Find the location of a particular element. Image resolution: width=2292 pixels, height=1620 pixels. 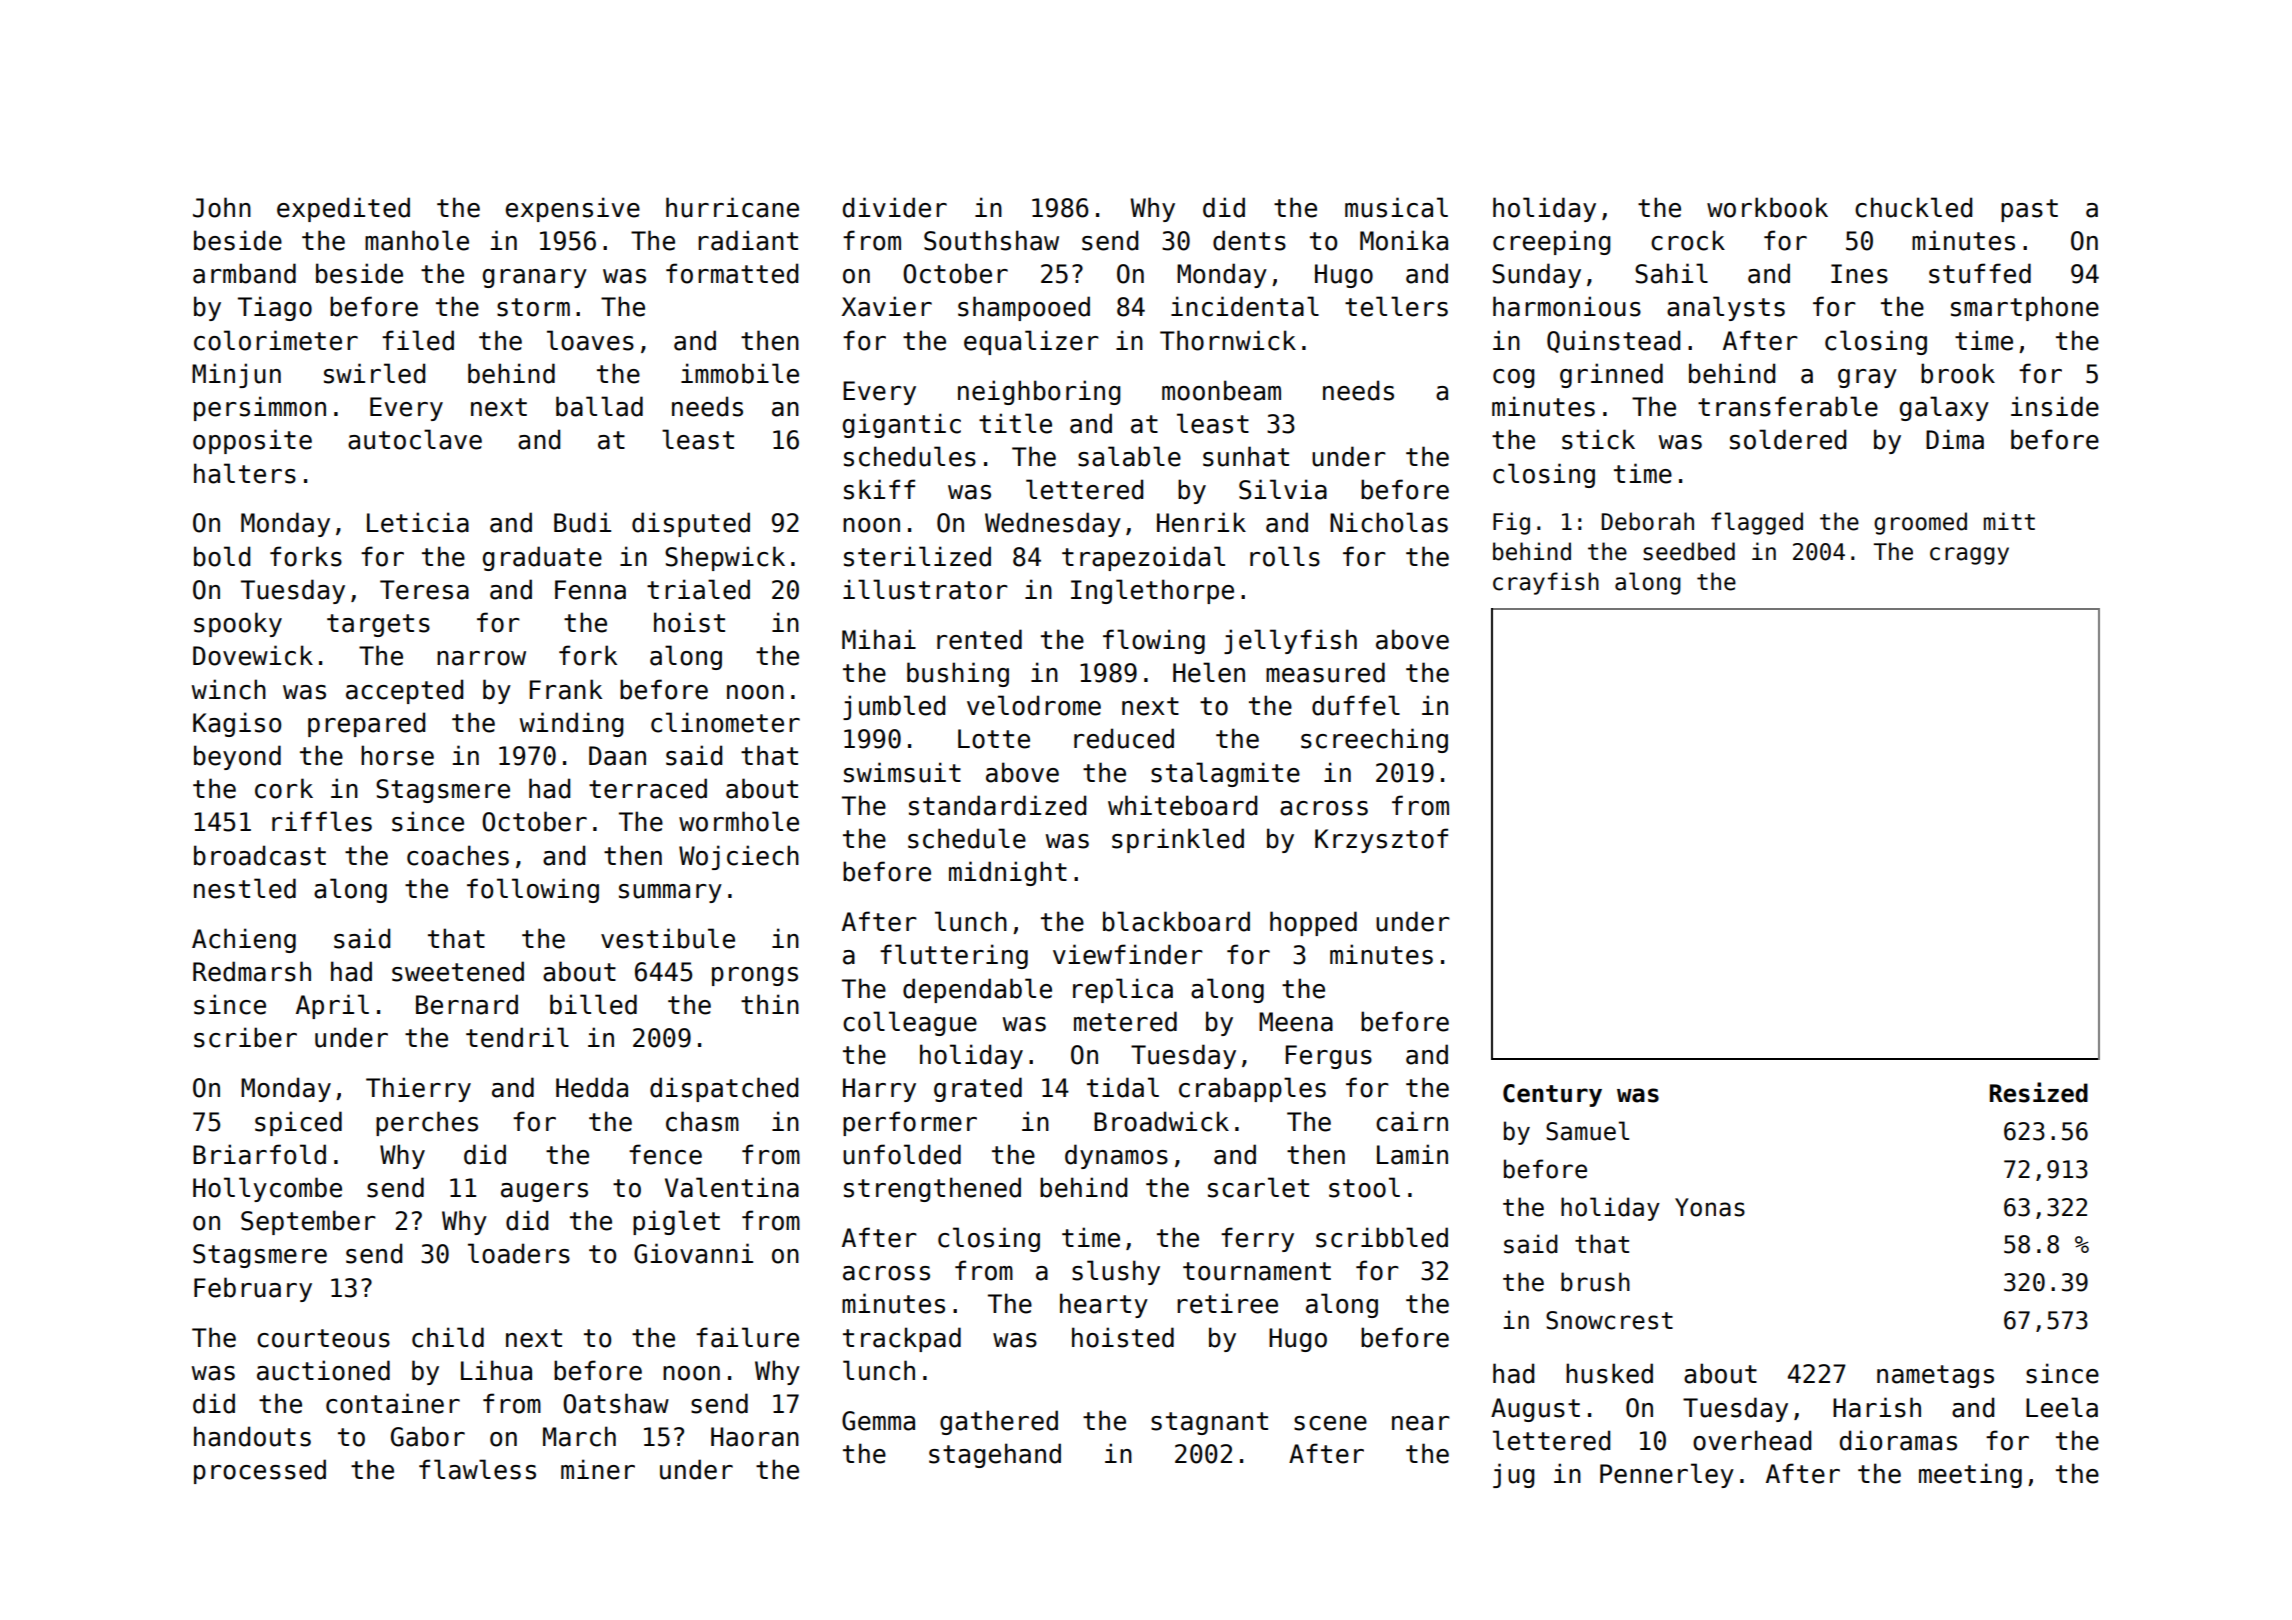

expedited is located at coordinates (343, 209).
